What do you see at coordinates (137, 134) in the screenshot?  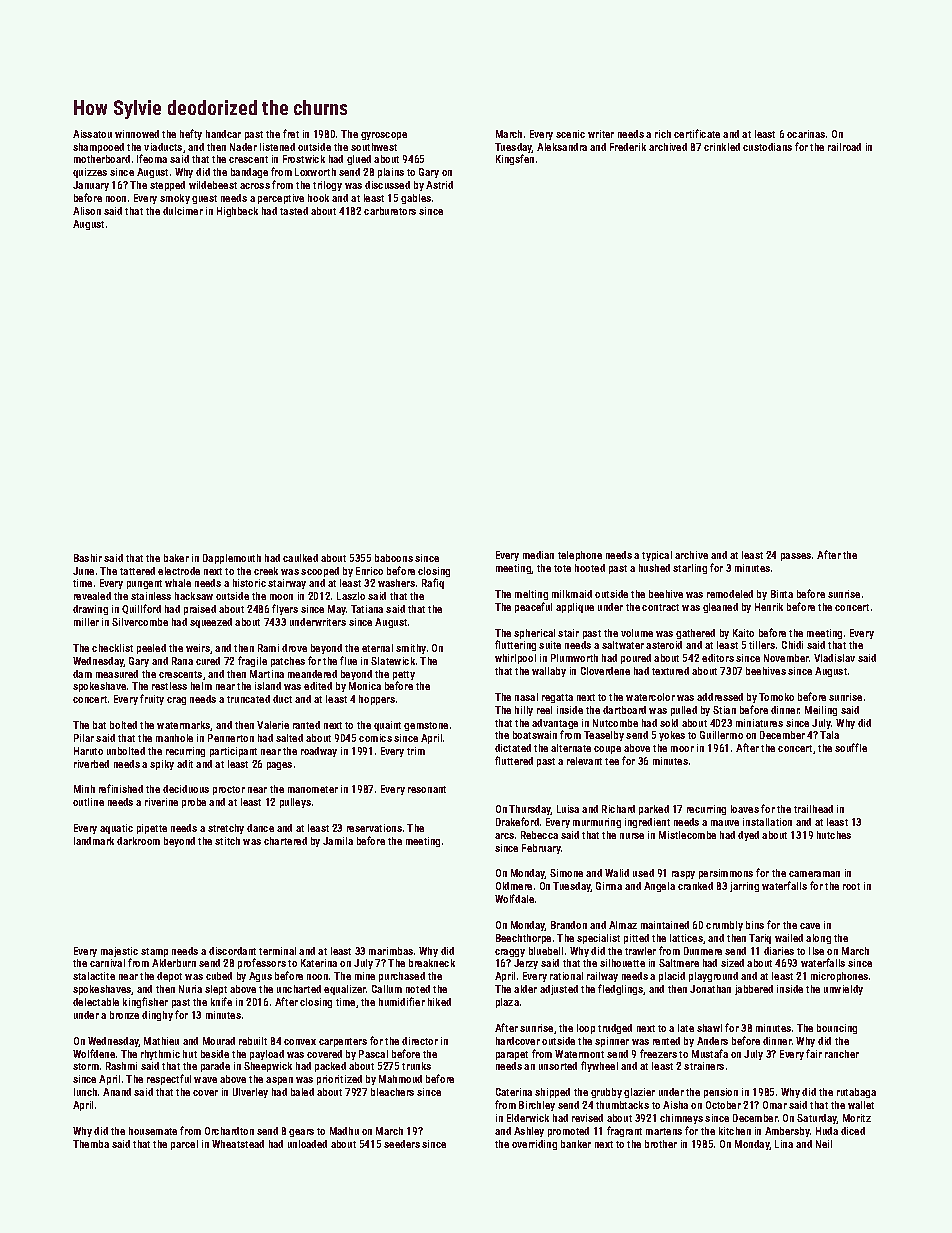 I see `winnowed` at bounding box center [137, 134].
